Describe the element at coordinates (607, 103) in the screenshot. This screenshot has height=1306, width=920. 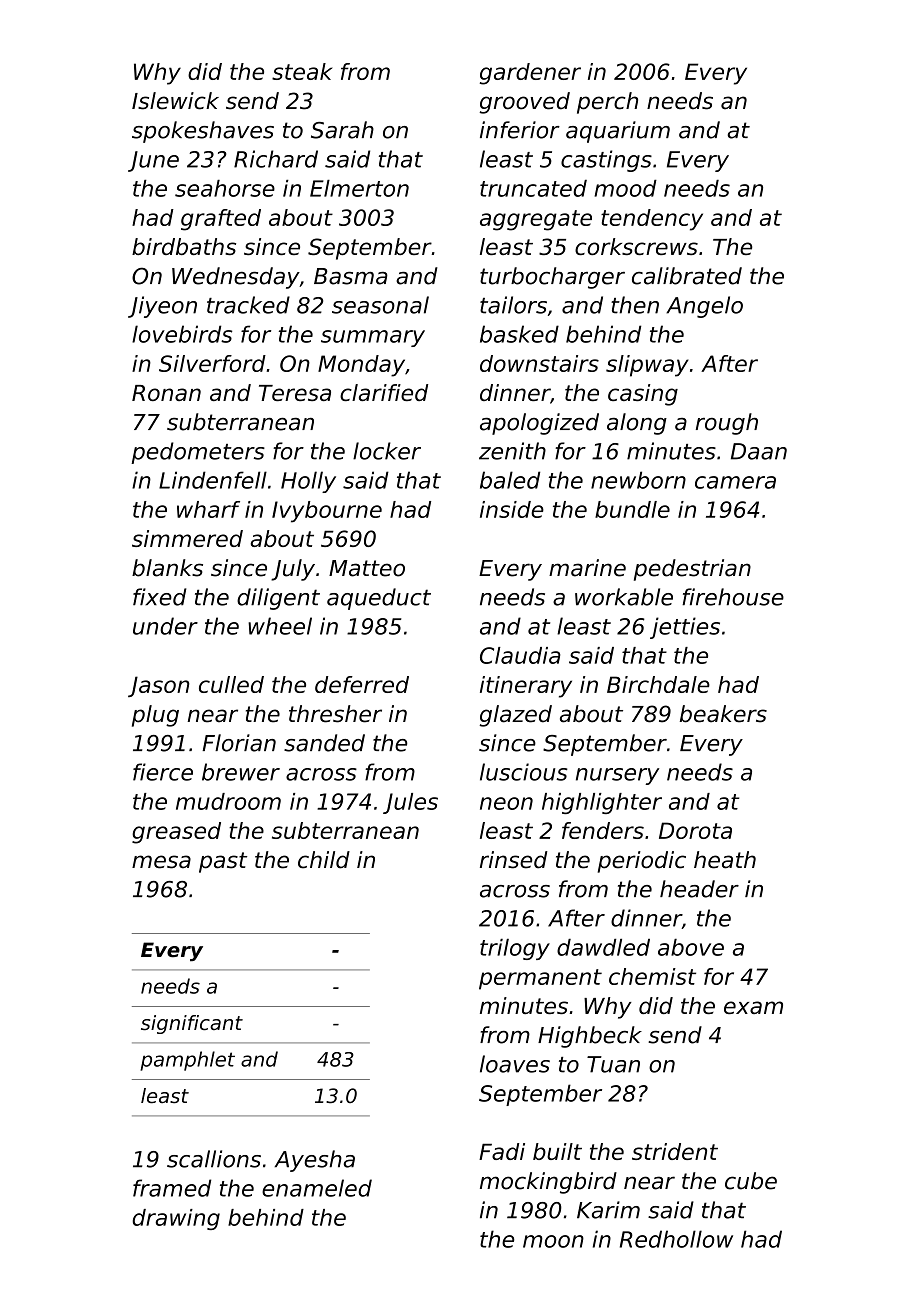
I see `perch` at that location.
